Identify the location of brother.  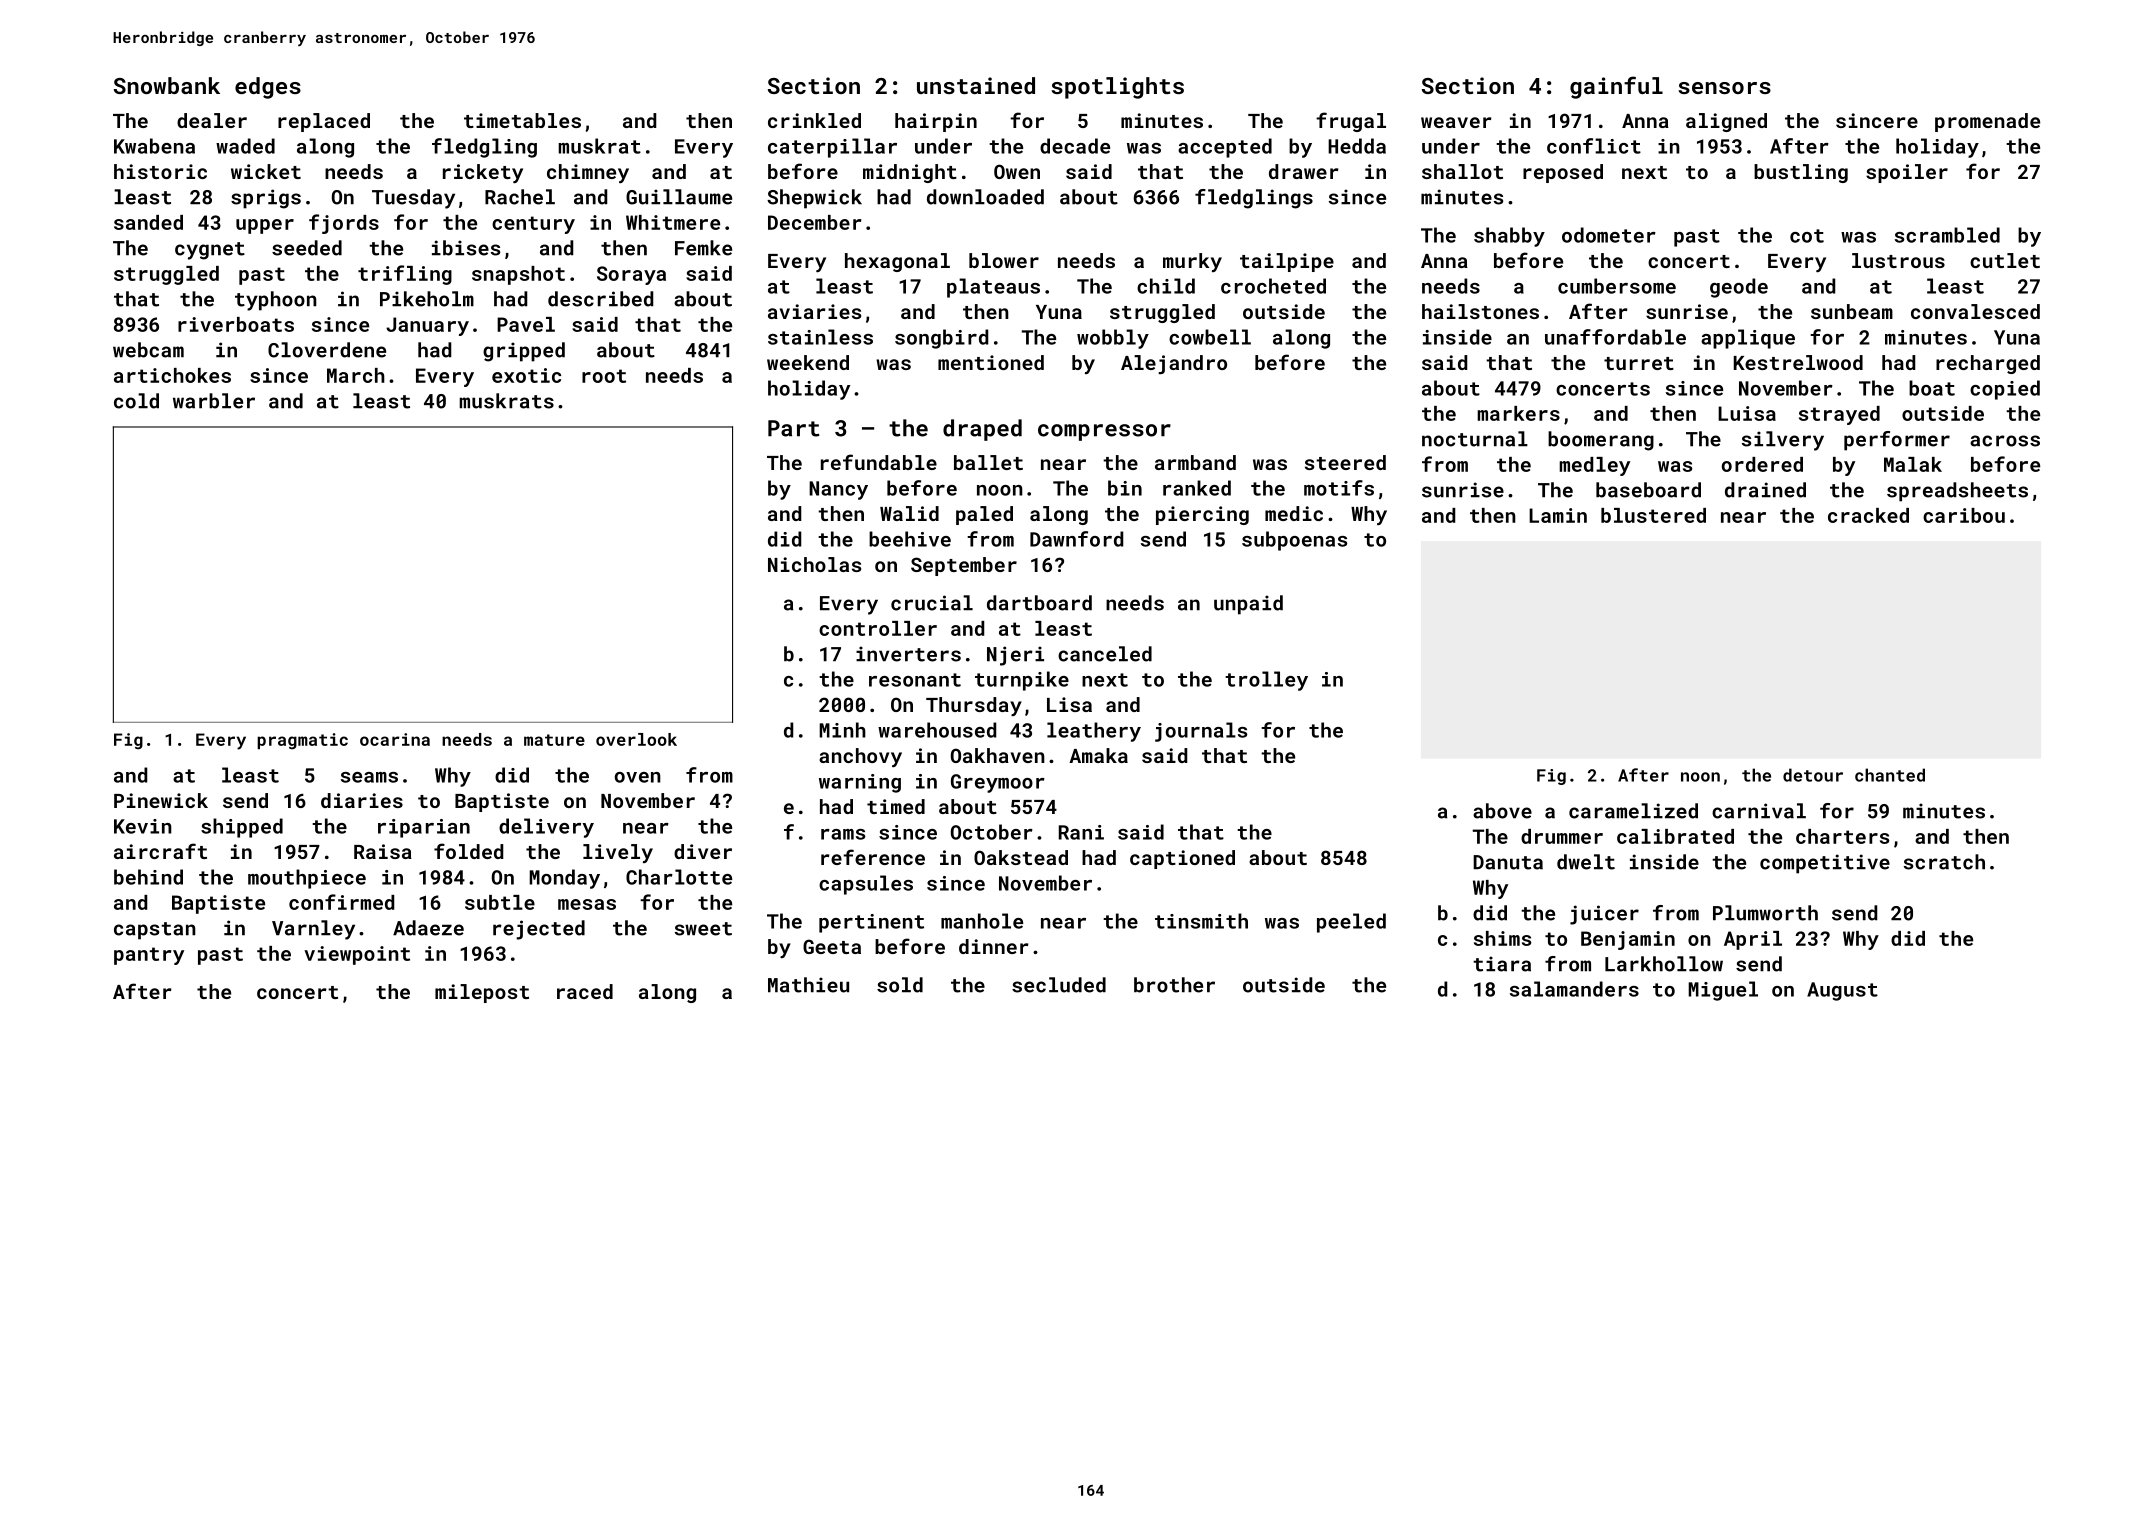
(1174, 985).
